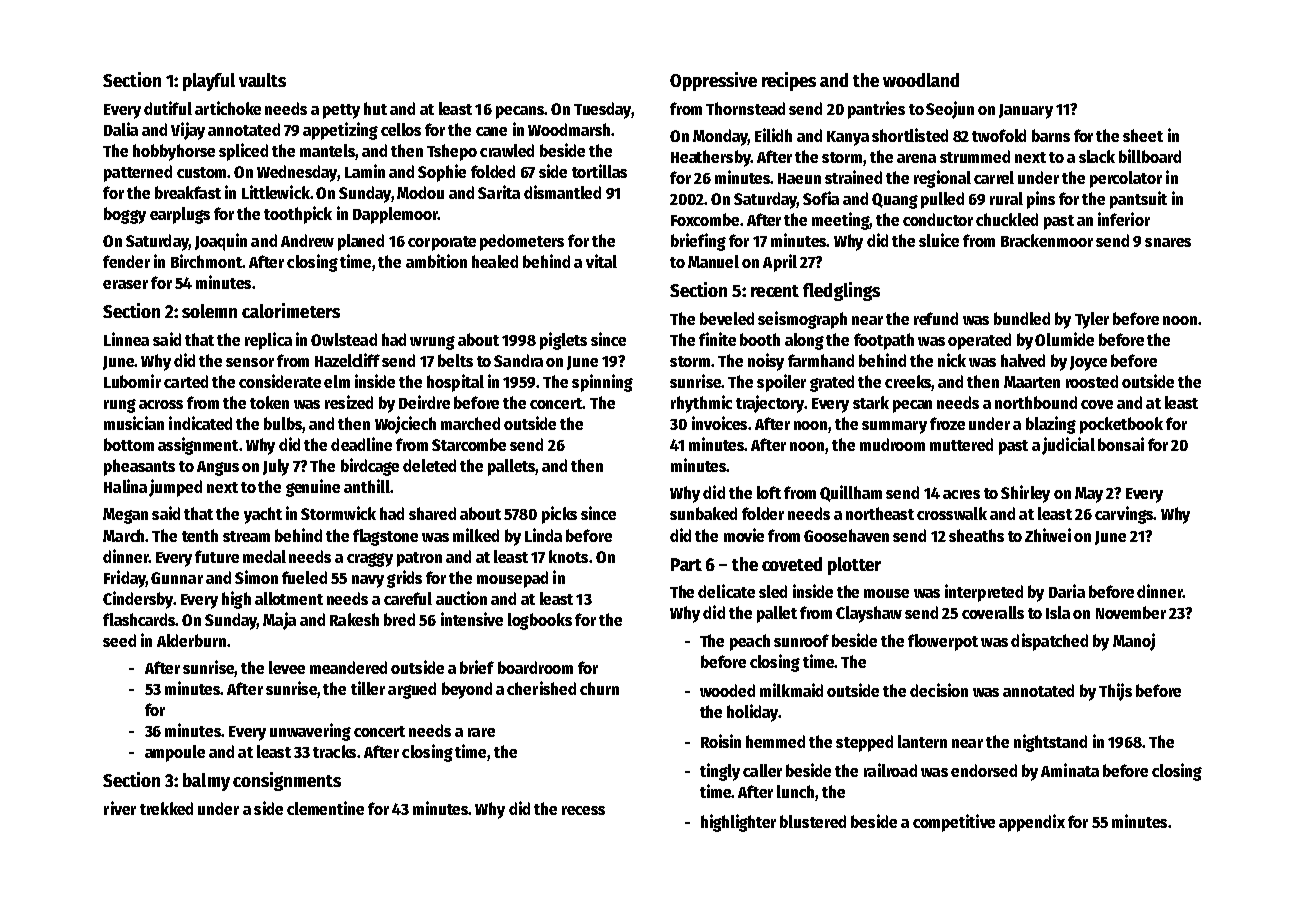  What do you see at coordinates (1032, 823) in the screenshot?
I see `appendix` at bounding box center [1032, 823].
